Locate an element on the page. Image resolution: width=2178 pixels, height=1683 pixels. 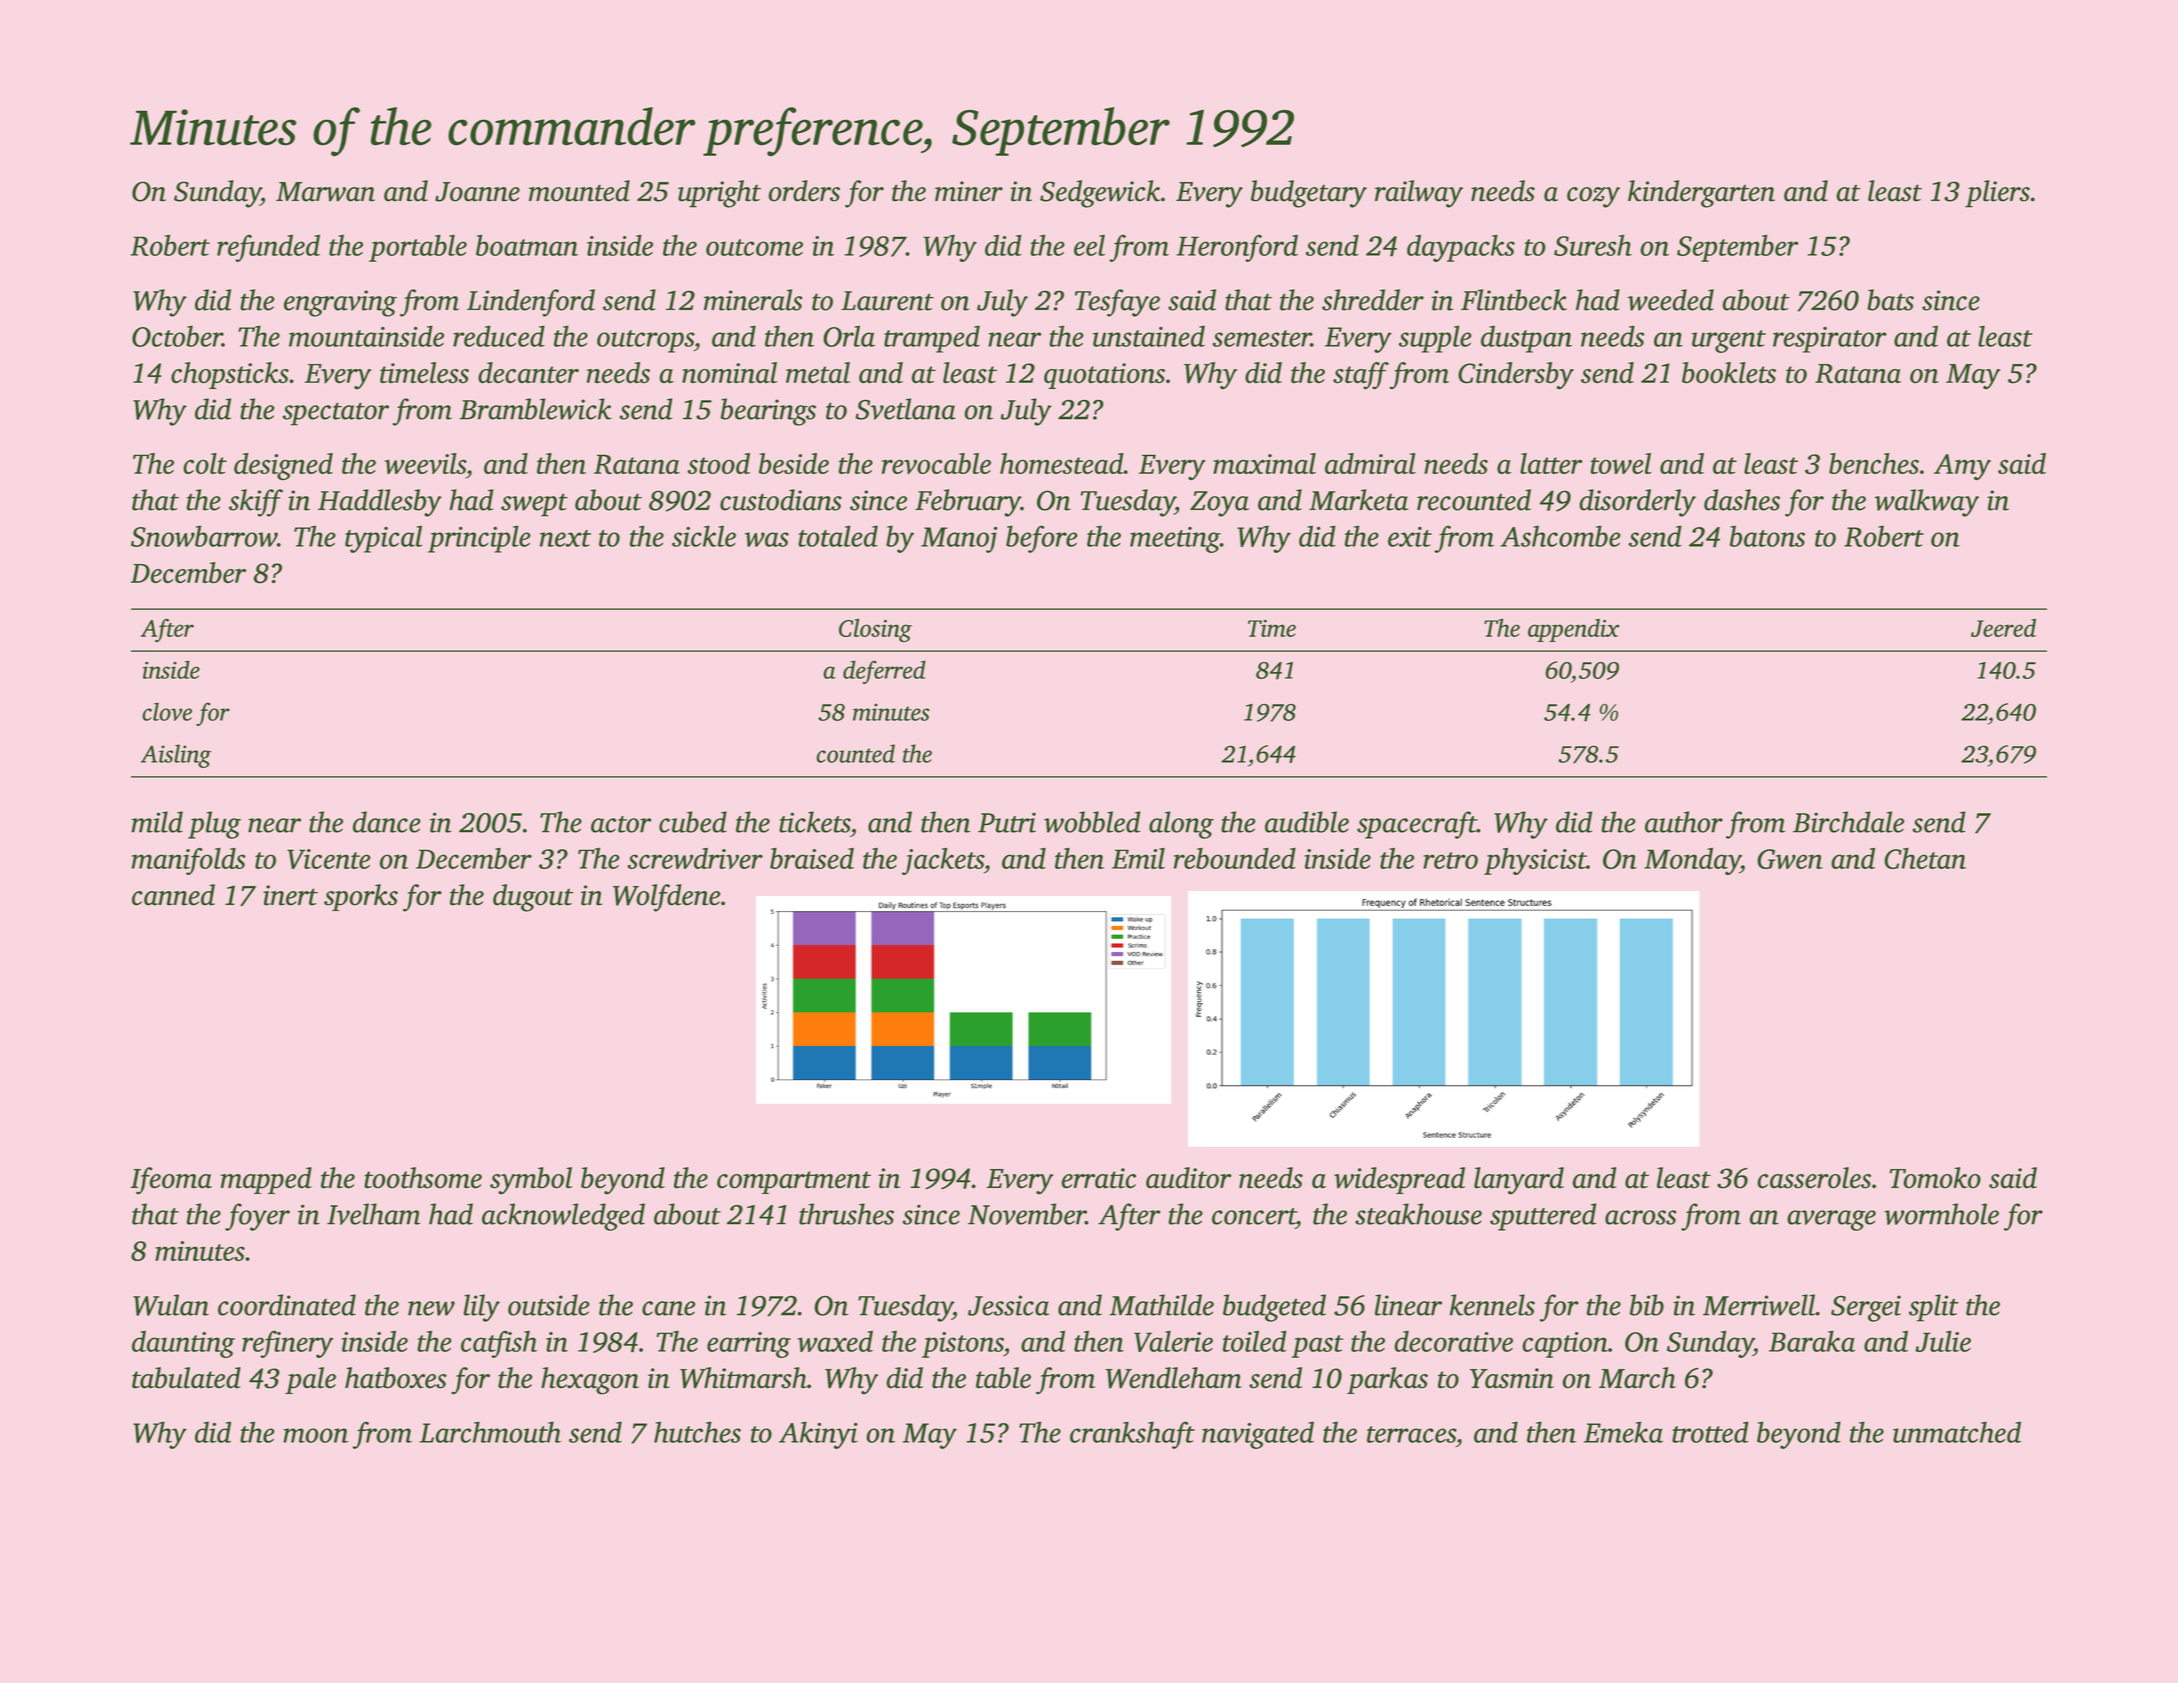
totaled is located at coordinates (838, 536).
